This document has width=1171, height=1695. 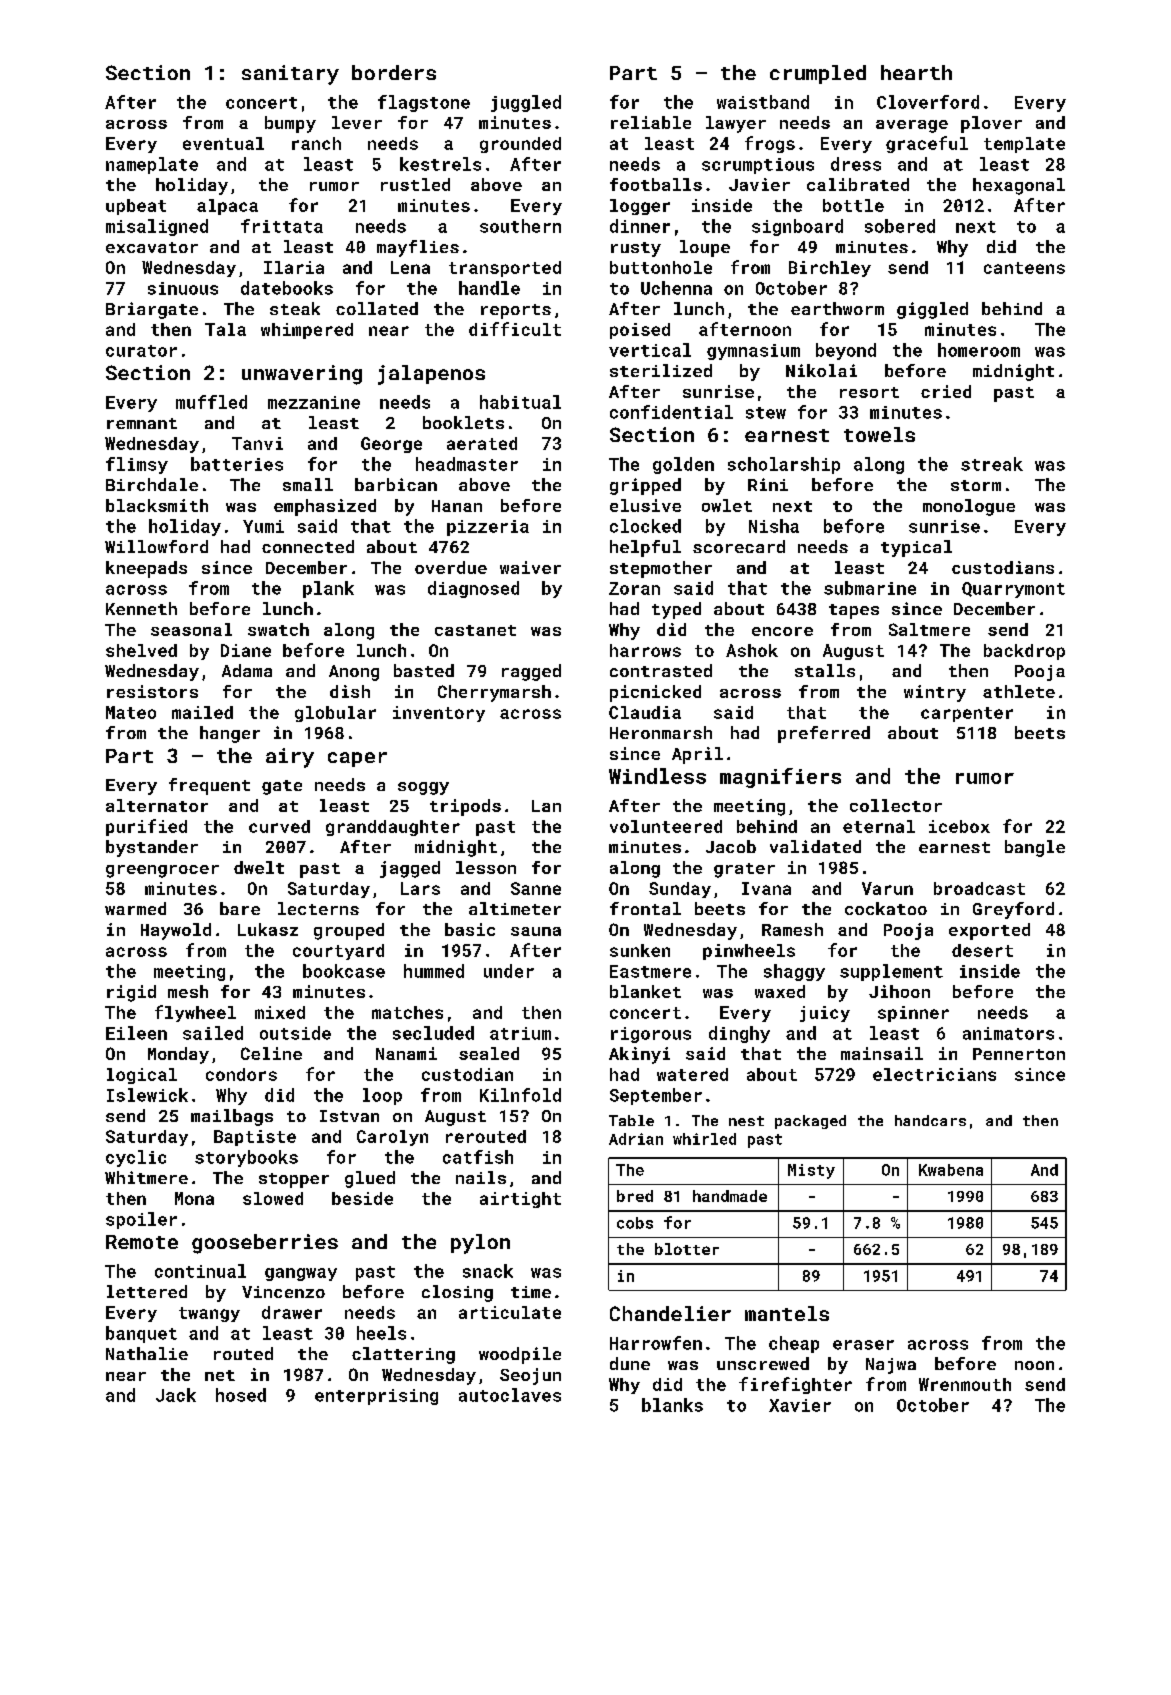 I want to click on crumpled, so click(x=818, y=74).
